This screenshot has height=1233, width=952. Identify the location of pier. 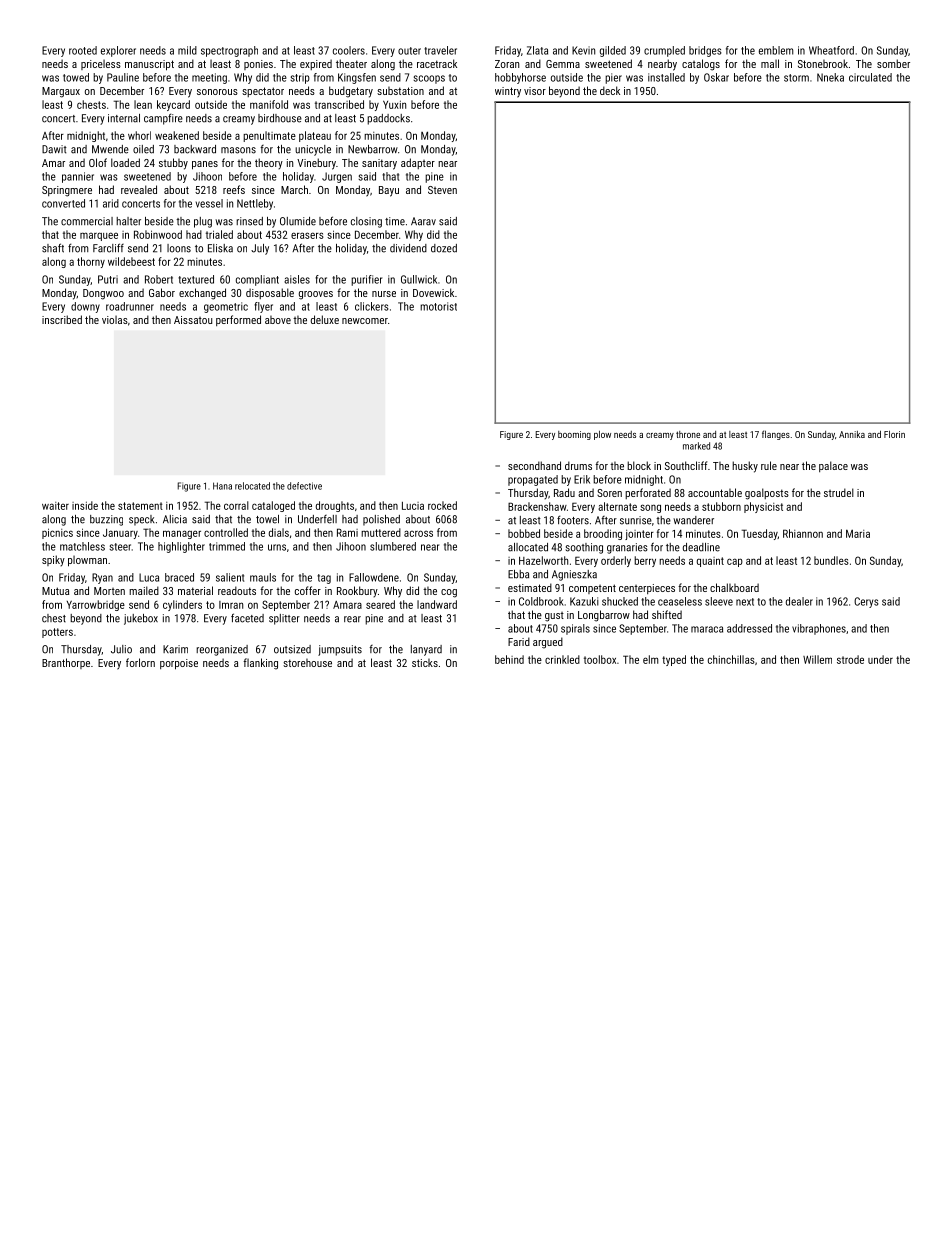
(613, 78).
